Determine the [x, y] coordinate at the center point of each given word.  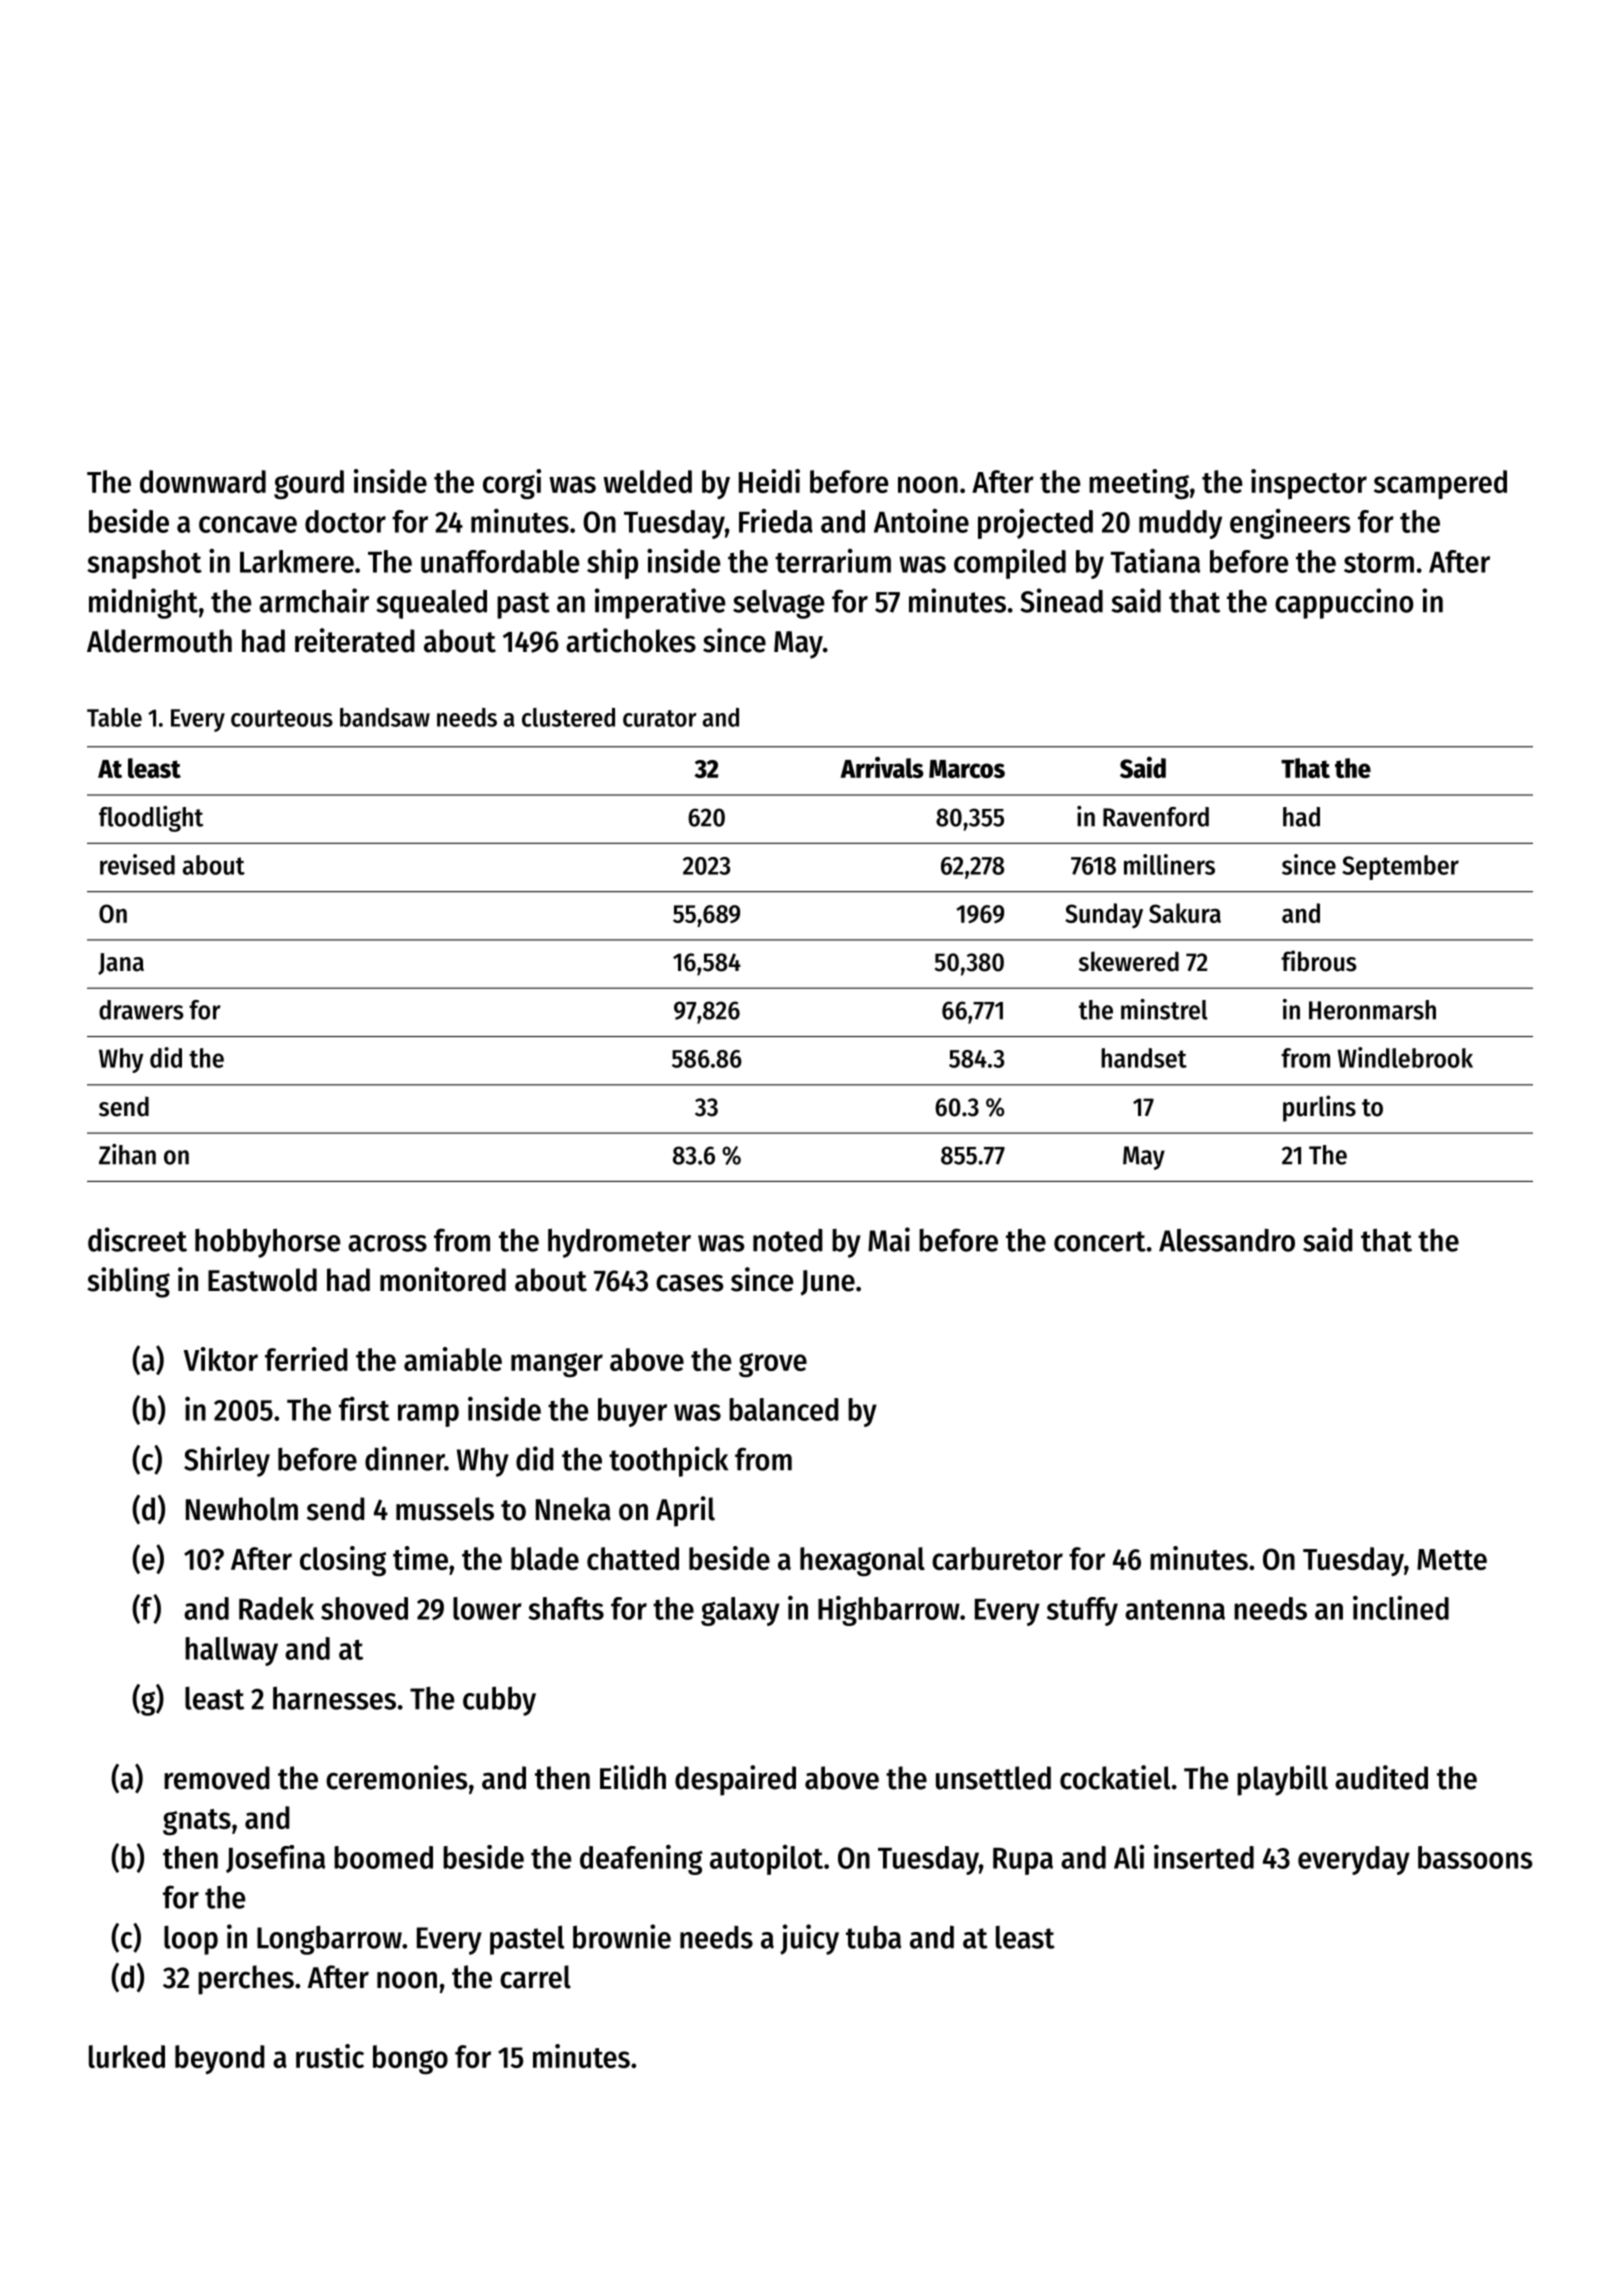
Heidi [769, 481]
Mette [1452, 1559]
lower [487, 1608]
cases [690, 1283]
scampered [1440, 484]
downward [203, 481]
